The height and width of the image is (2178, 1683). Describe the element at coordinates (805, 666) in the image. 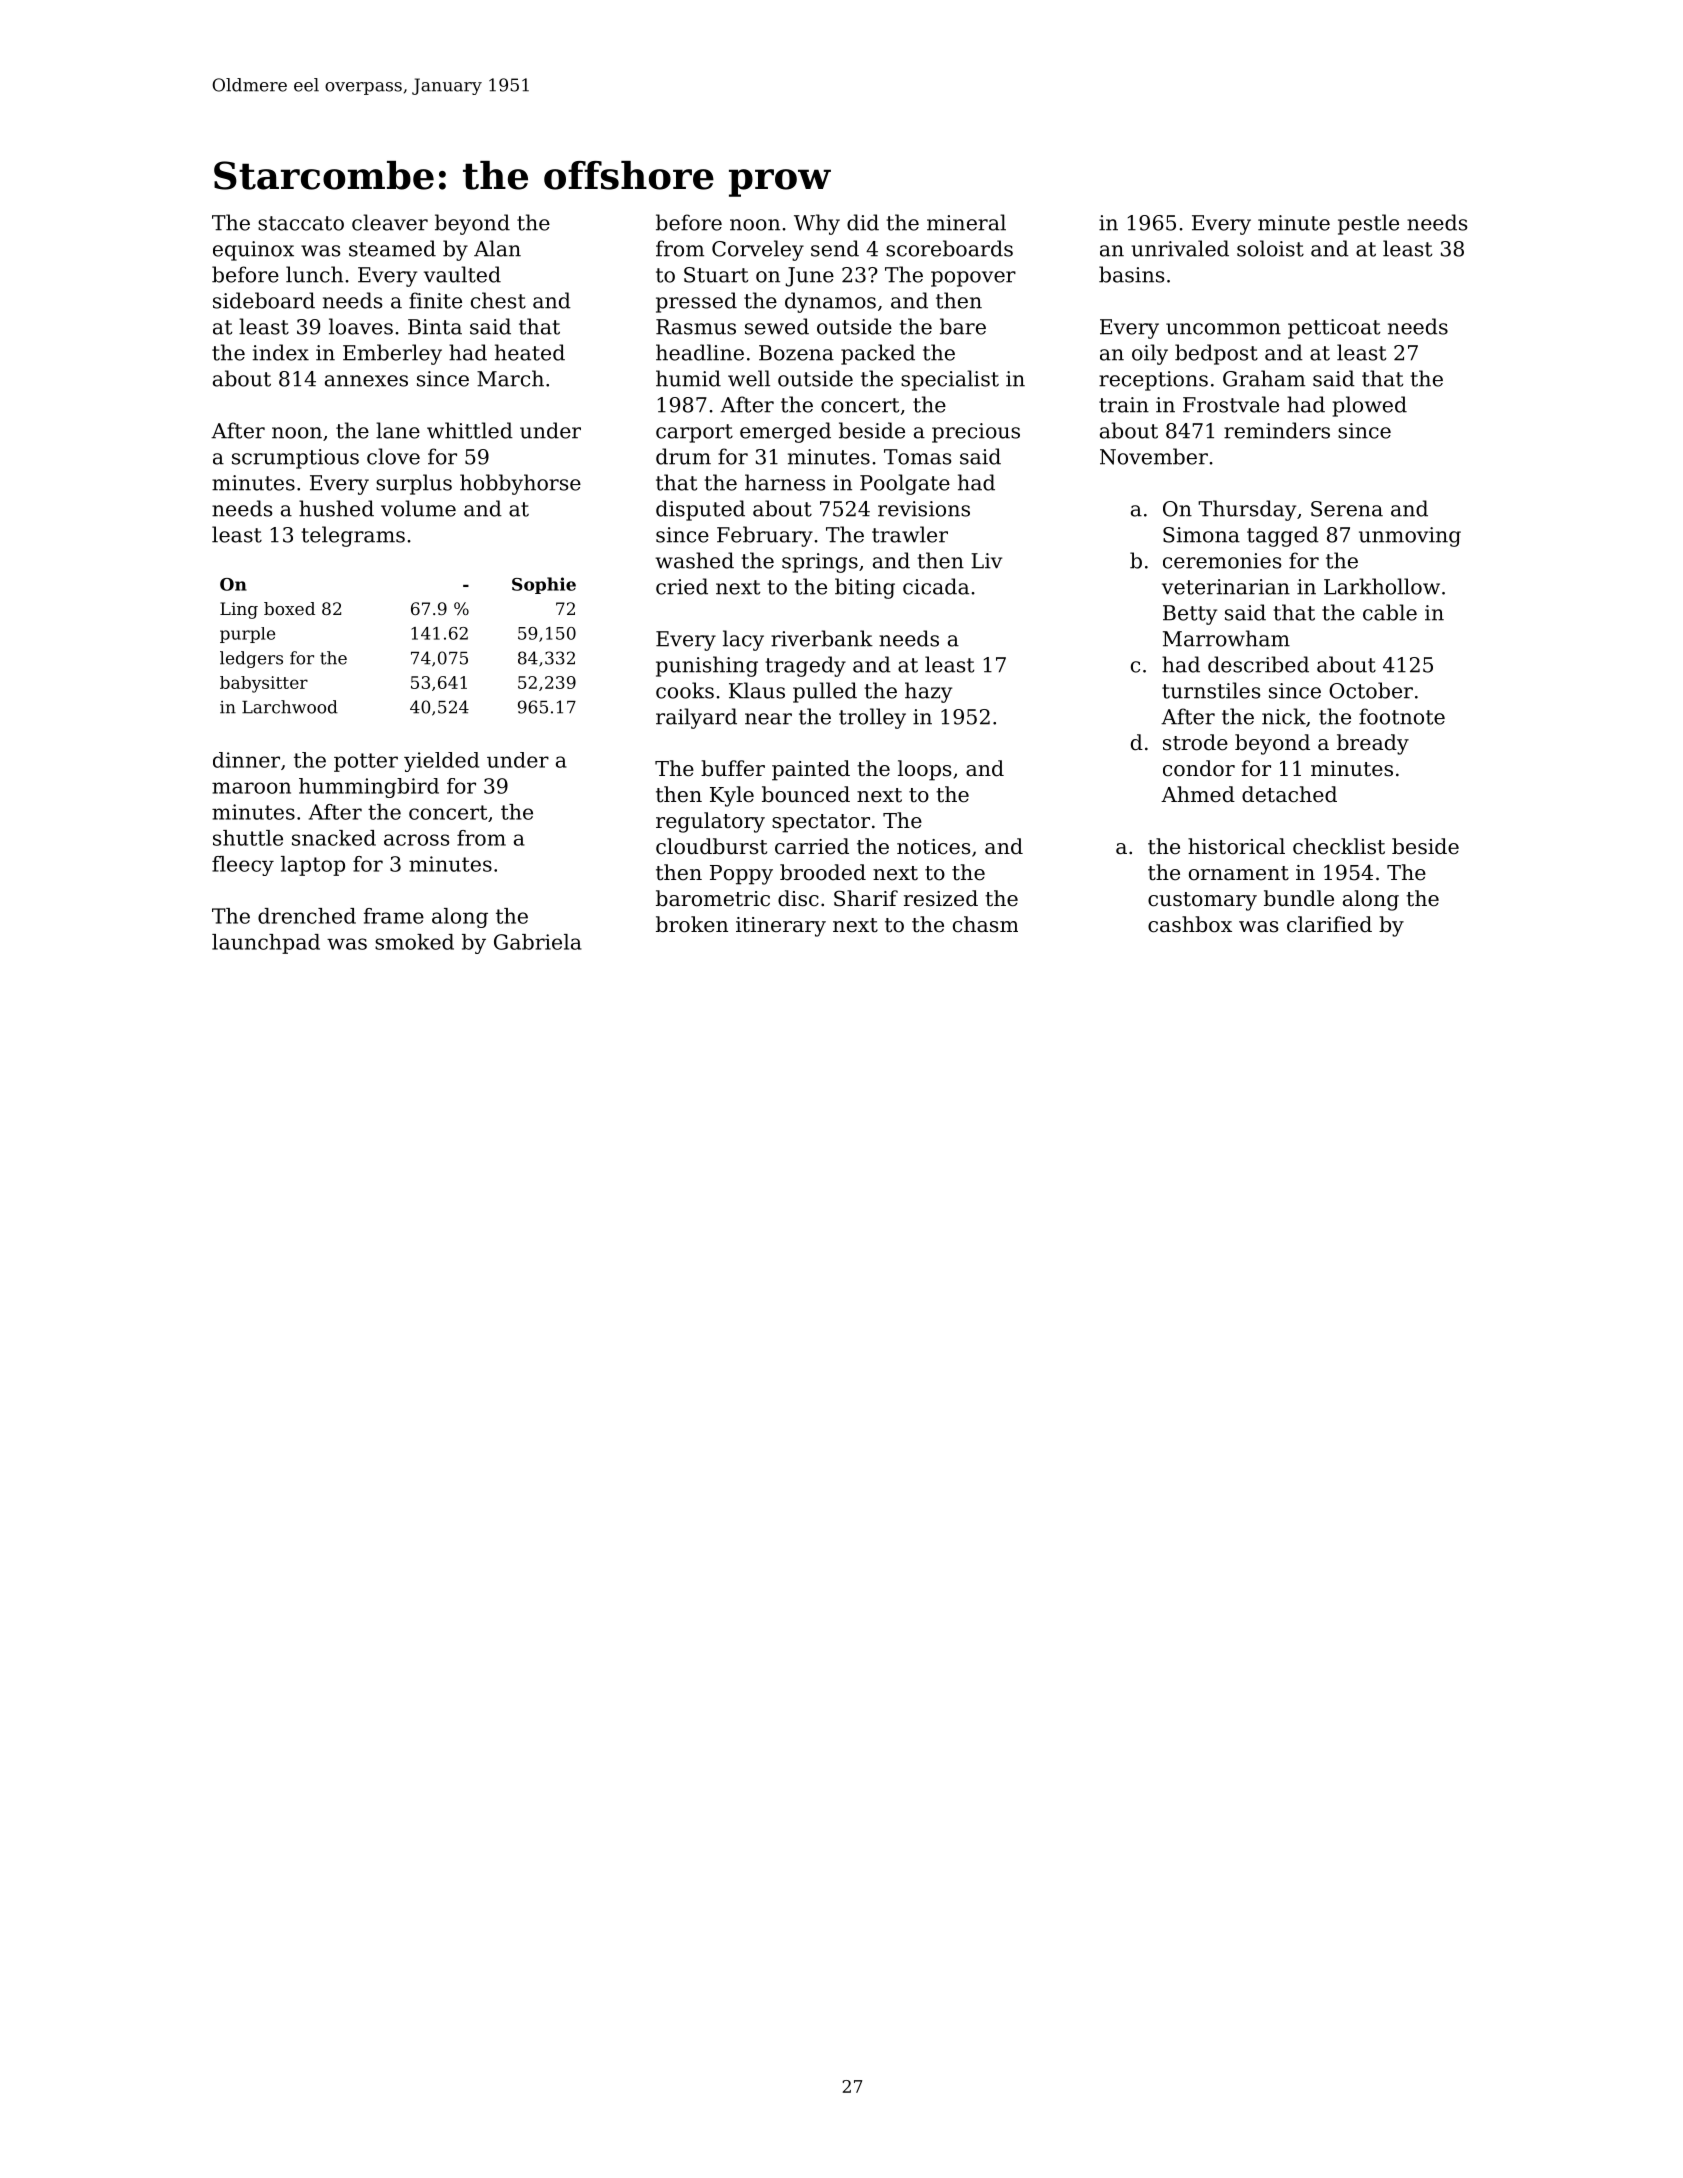

I see `tragedy` at that location.
